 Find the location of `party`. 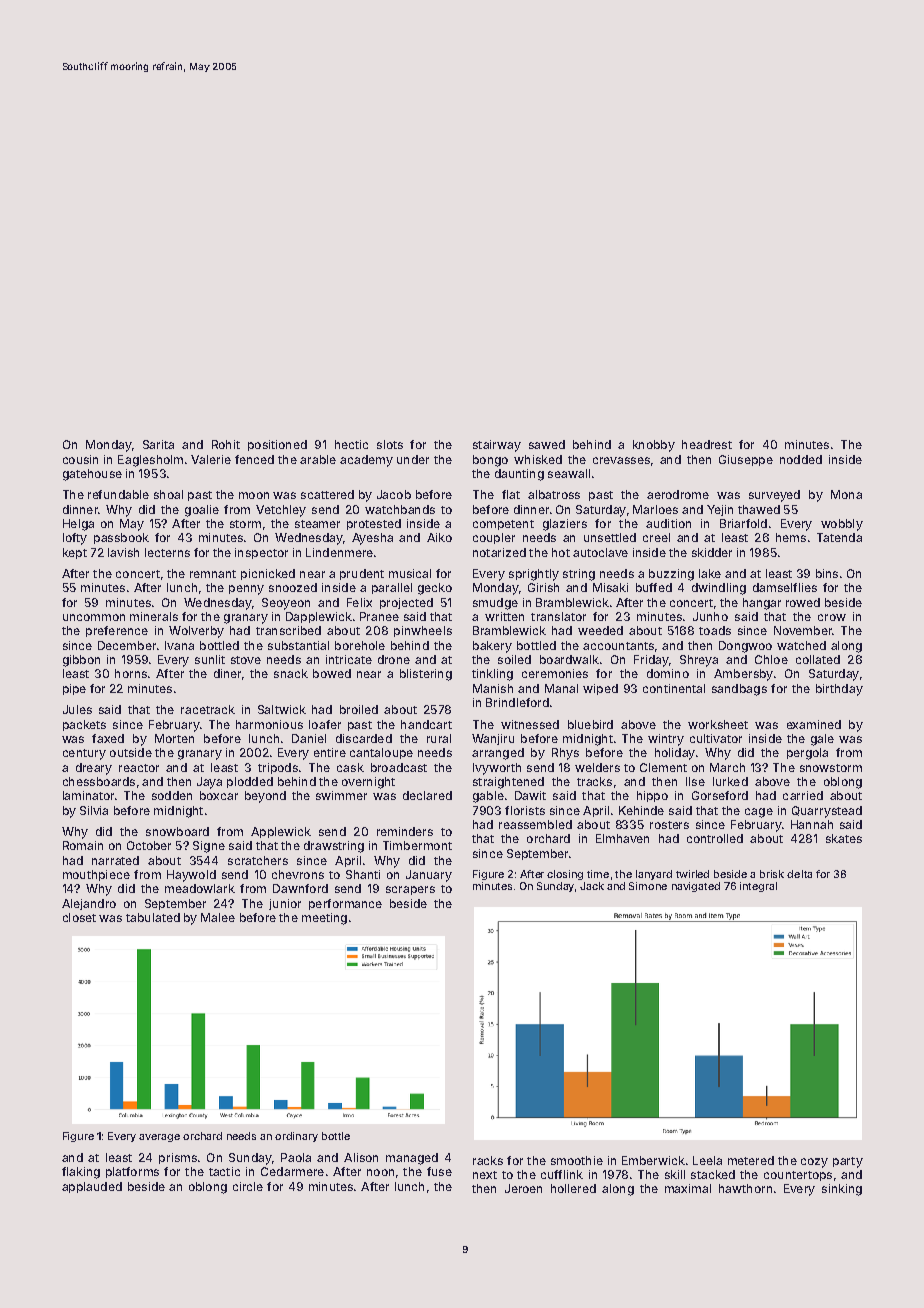

party is located at coordinates (848, 1162).
